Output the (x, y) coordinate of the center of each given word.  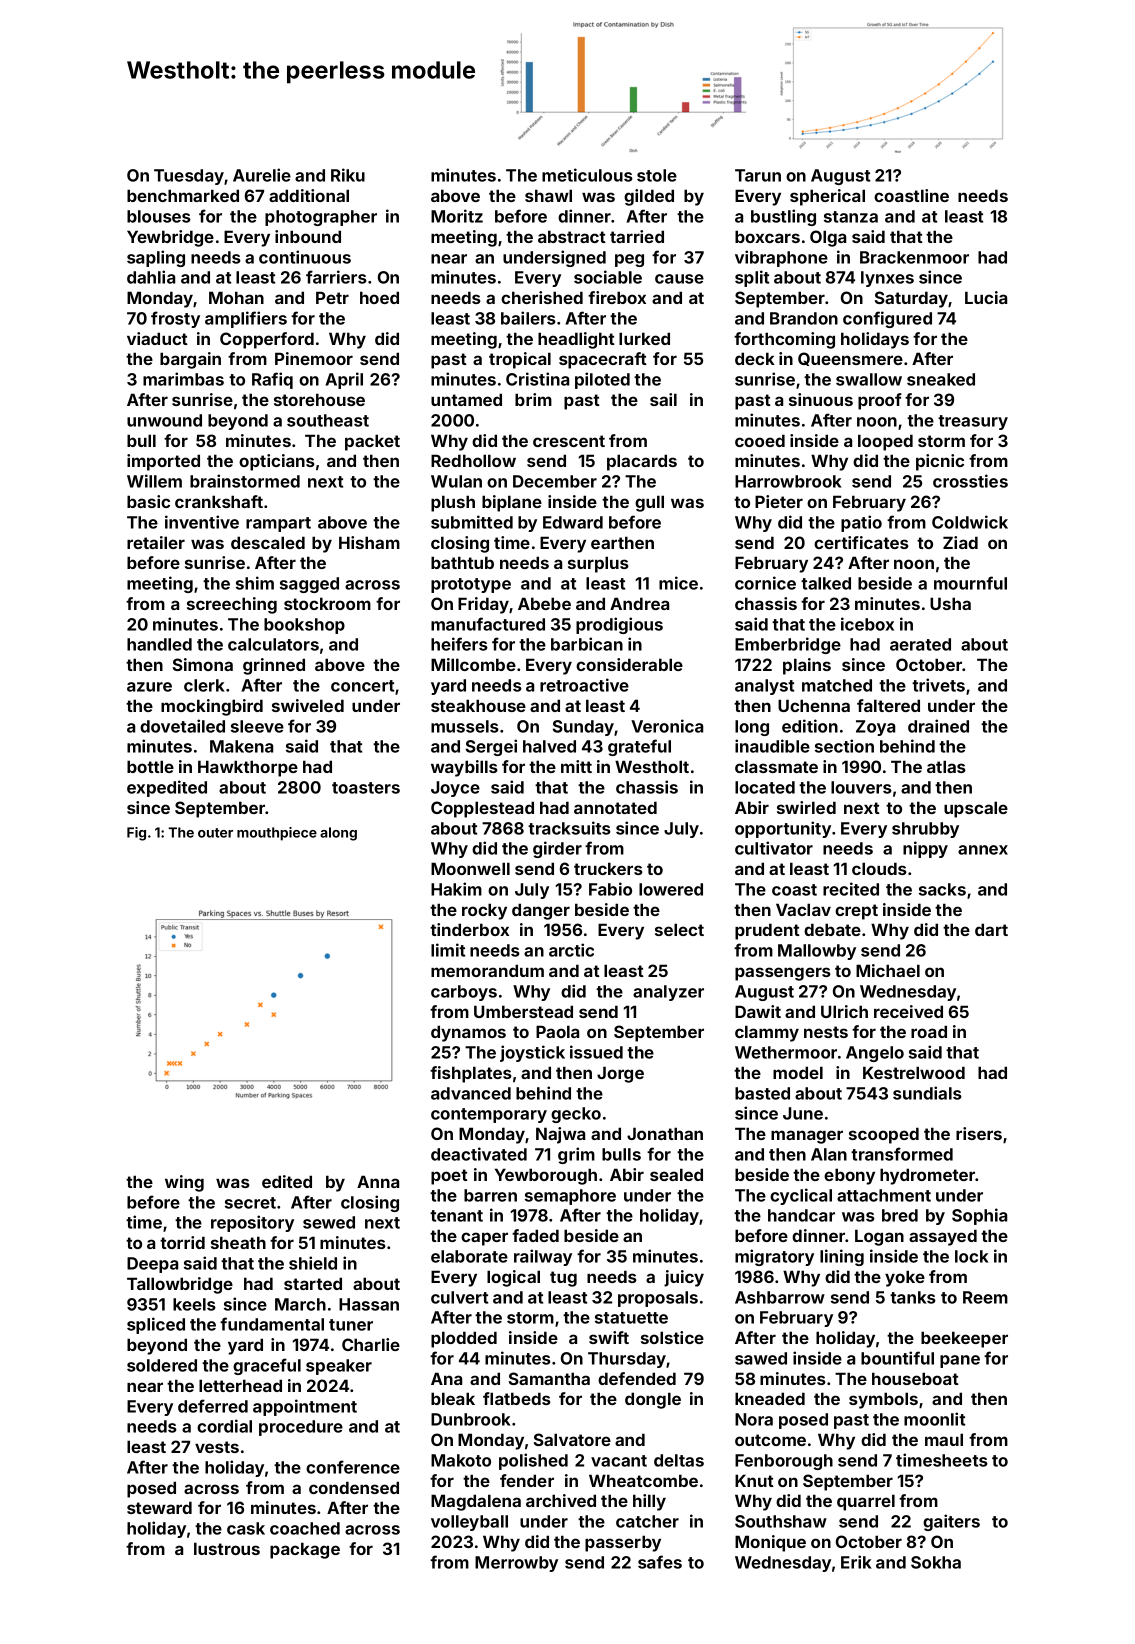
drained (938, 726)
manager (807, 1137)
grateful (639, 747)
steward (159, 1507)
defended (637, 1378)
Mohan (236, 297)
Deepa (152, 1265)
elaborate (469, 1256)
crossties (970, 481)
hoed (379, 297)
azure (149, 687)
